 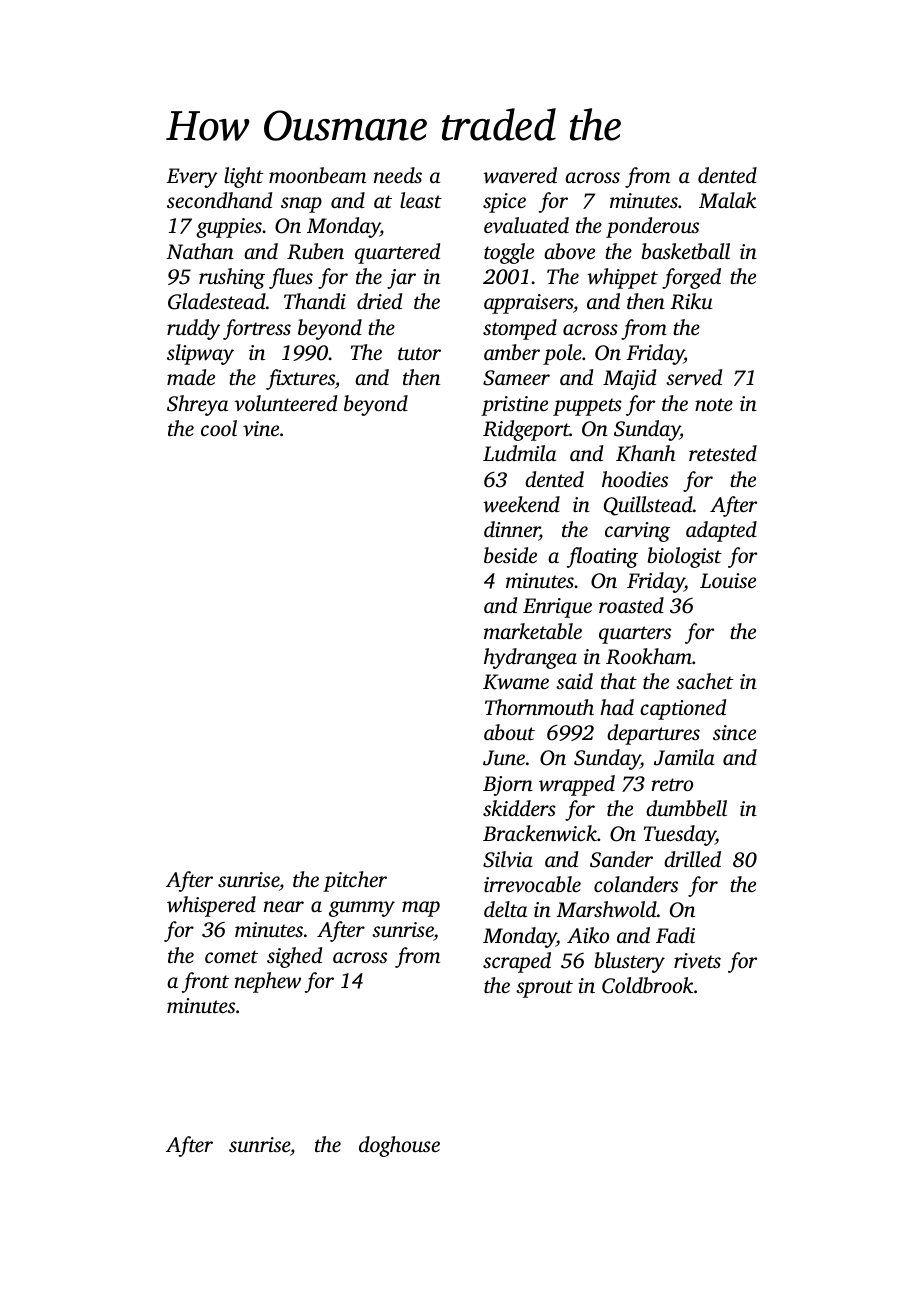 What do you see at coordinates (728, 200) in the document?
I see `Malak` at bounding box center [728, 200].
